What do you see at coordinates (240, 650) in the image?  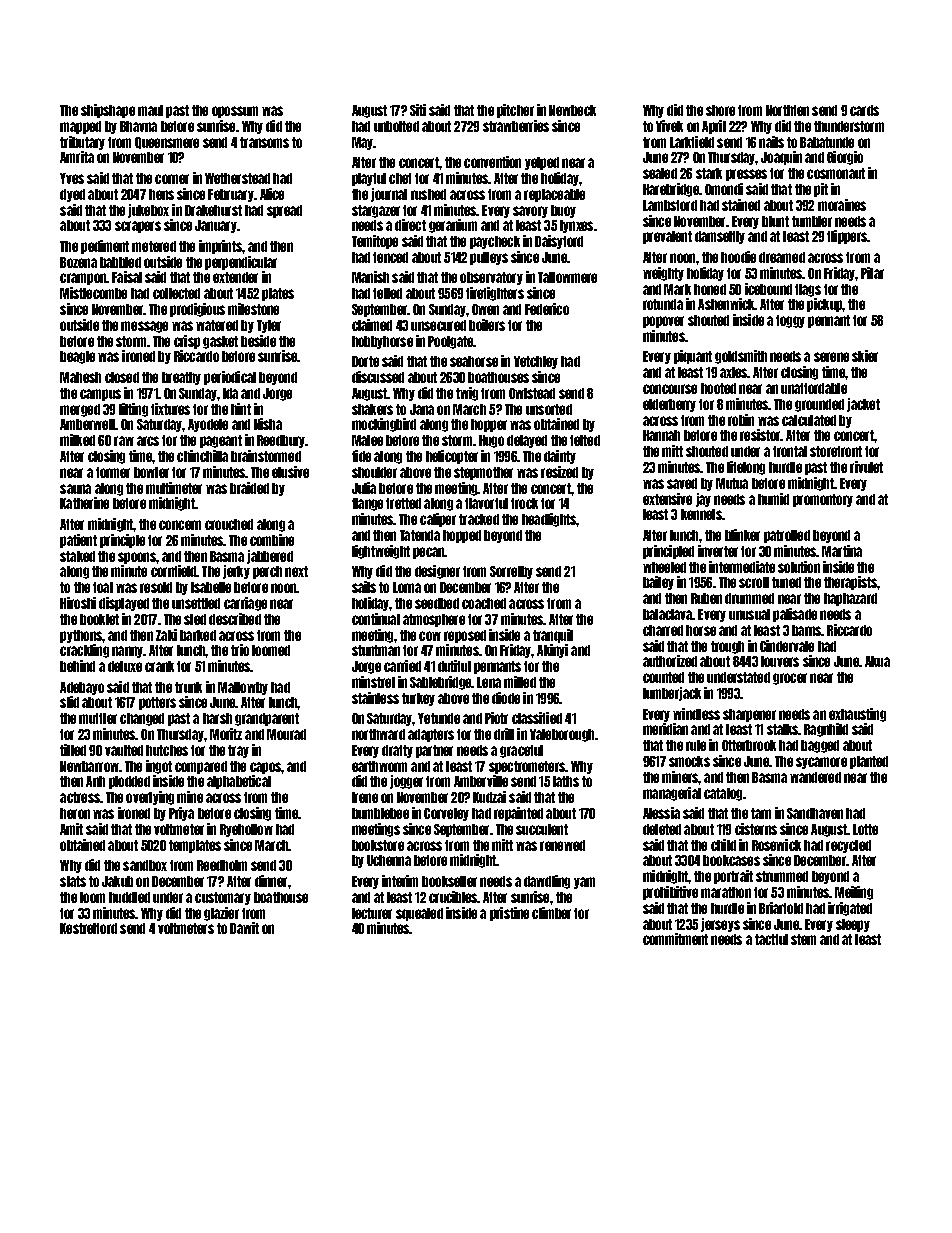 I see `trio` at bounding box center [240, 650].
